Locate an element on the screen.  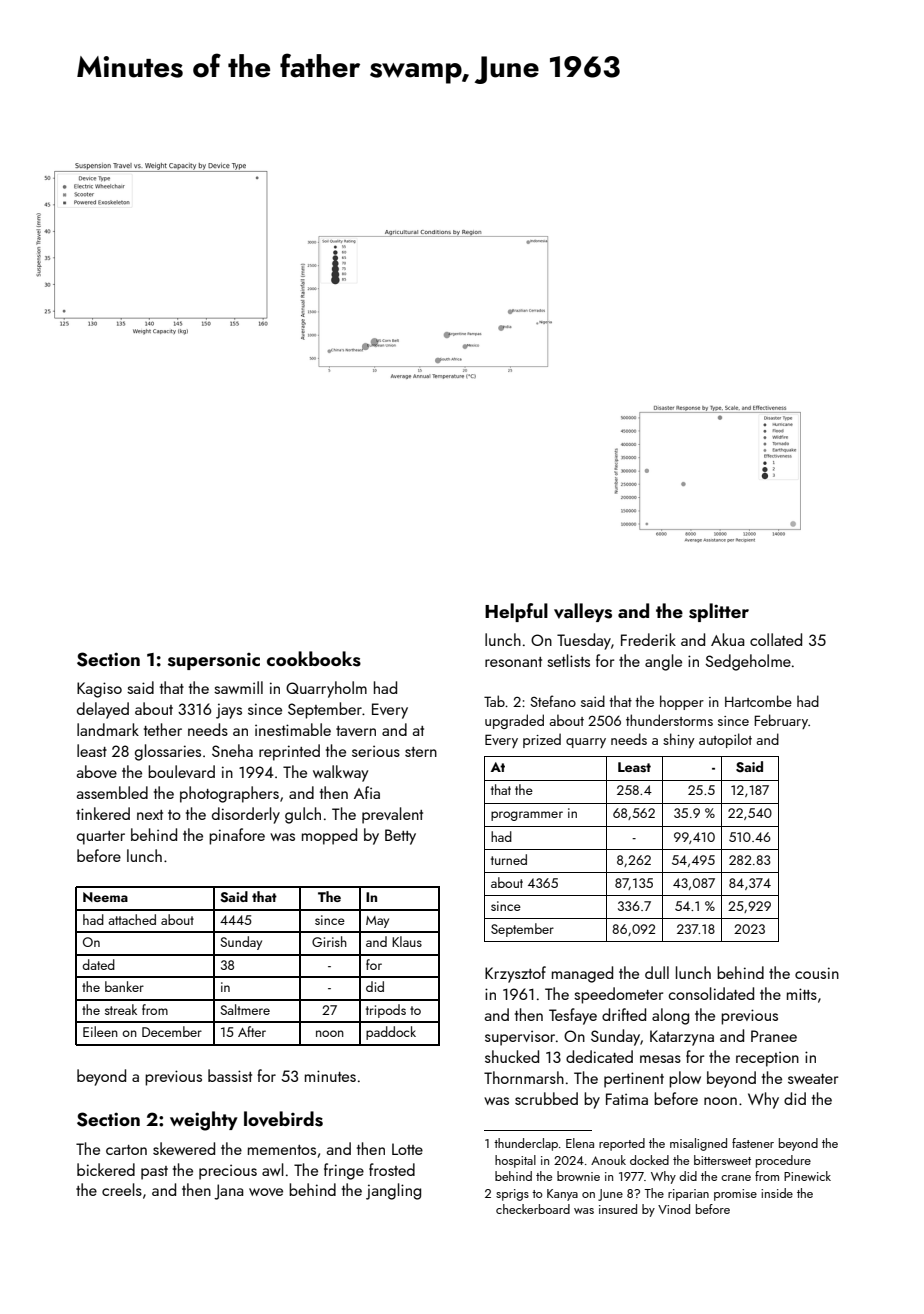
banker is located at coordinates (124, 986).
